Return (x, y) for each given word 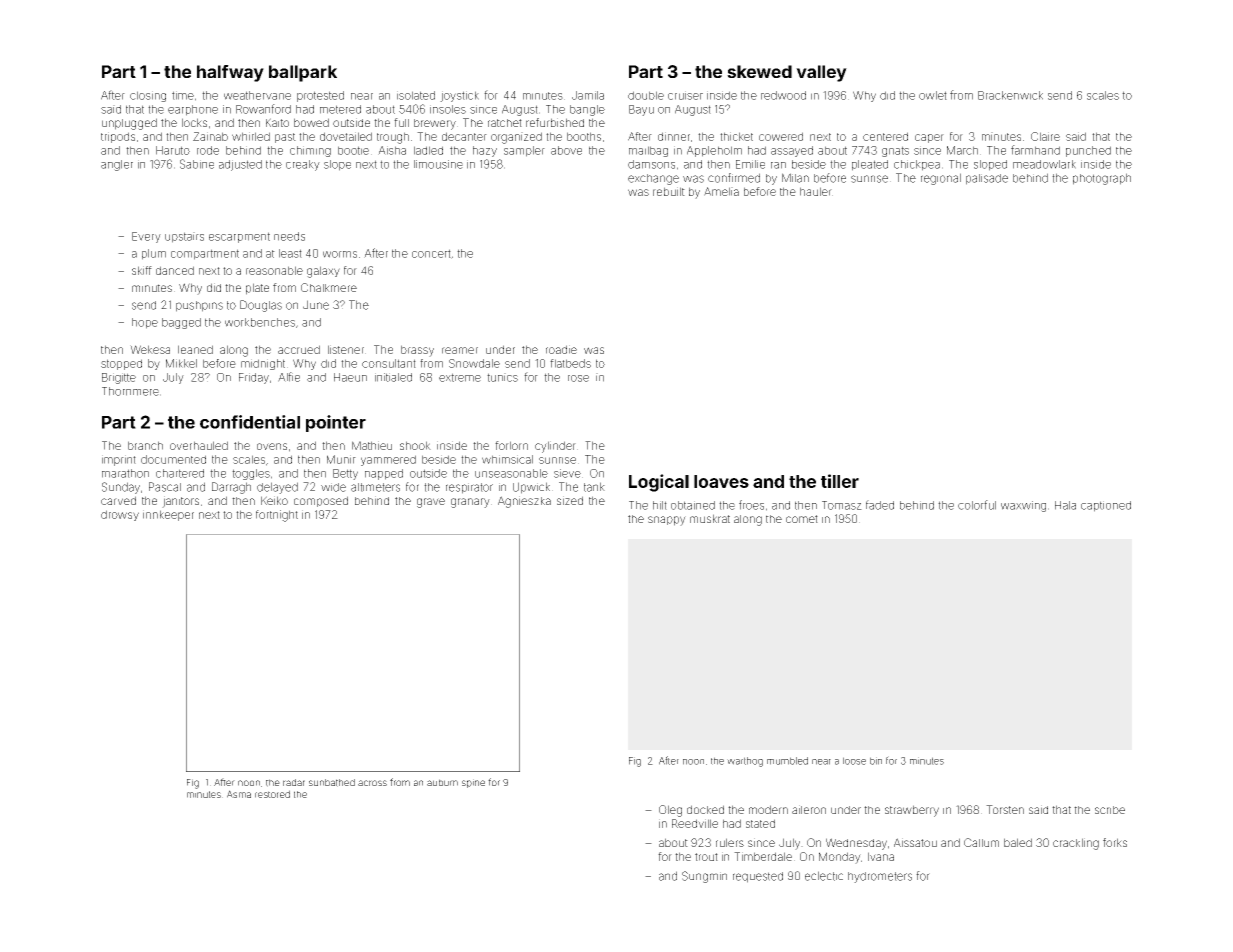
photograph (1102, 179)
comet (802, 519)
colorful (977, 505)
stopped (121, 364)
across (372, 783)
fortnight (277, 516)
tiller (840, 481)
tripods (118, 137)
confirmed (734, 178)
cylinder (555, 447)
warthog (745, 762)
